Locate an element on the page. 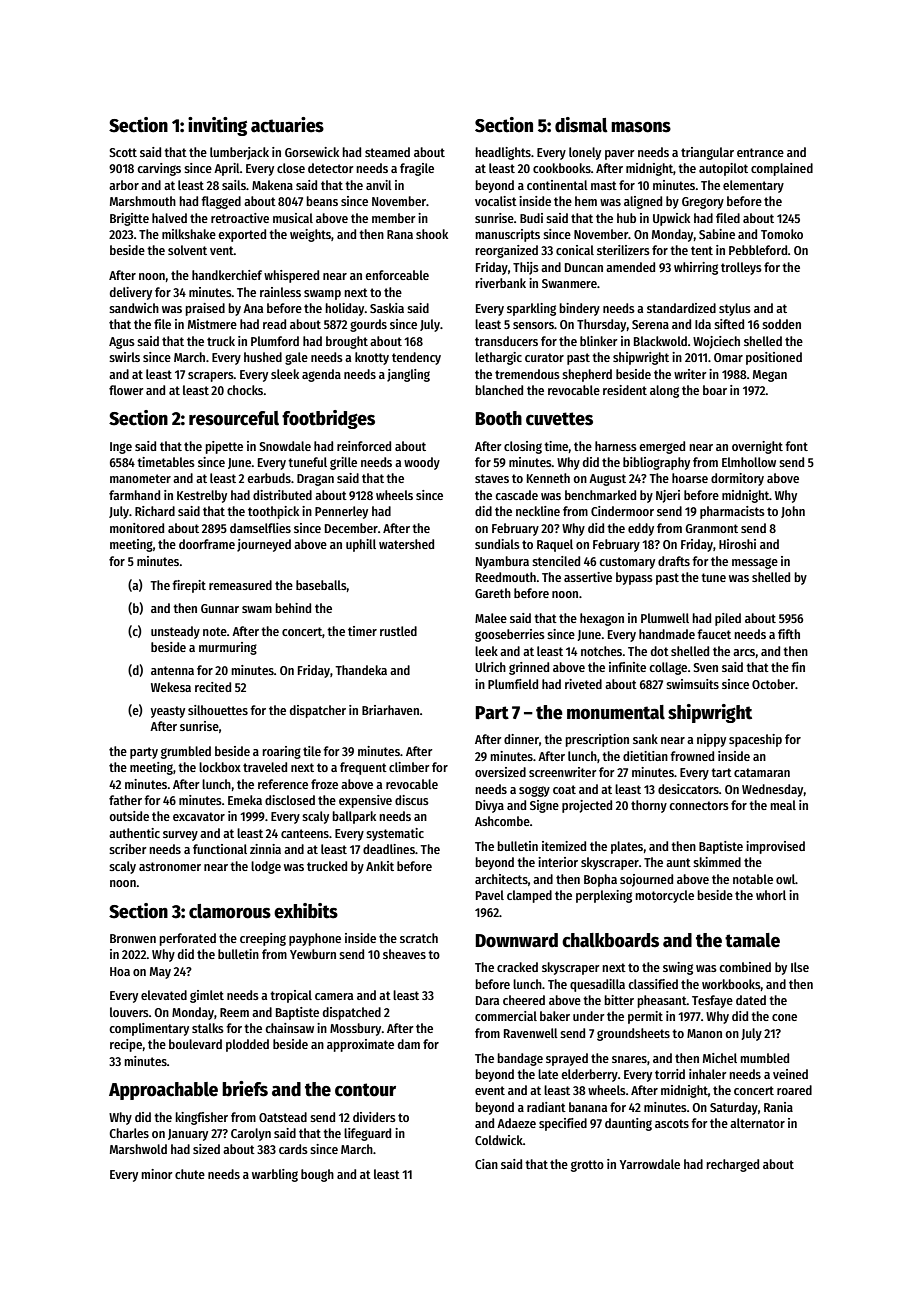 The width and height of the image is (924, 1308). baker is located at coordinates (555, 1016).
